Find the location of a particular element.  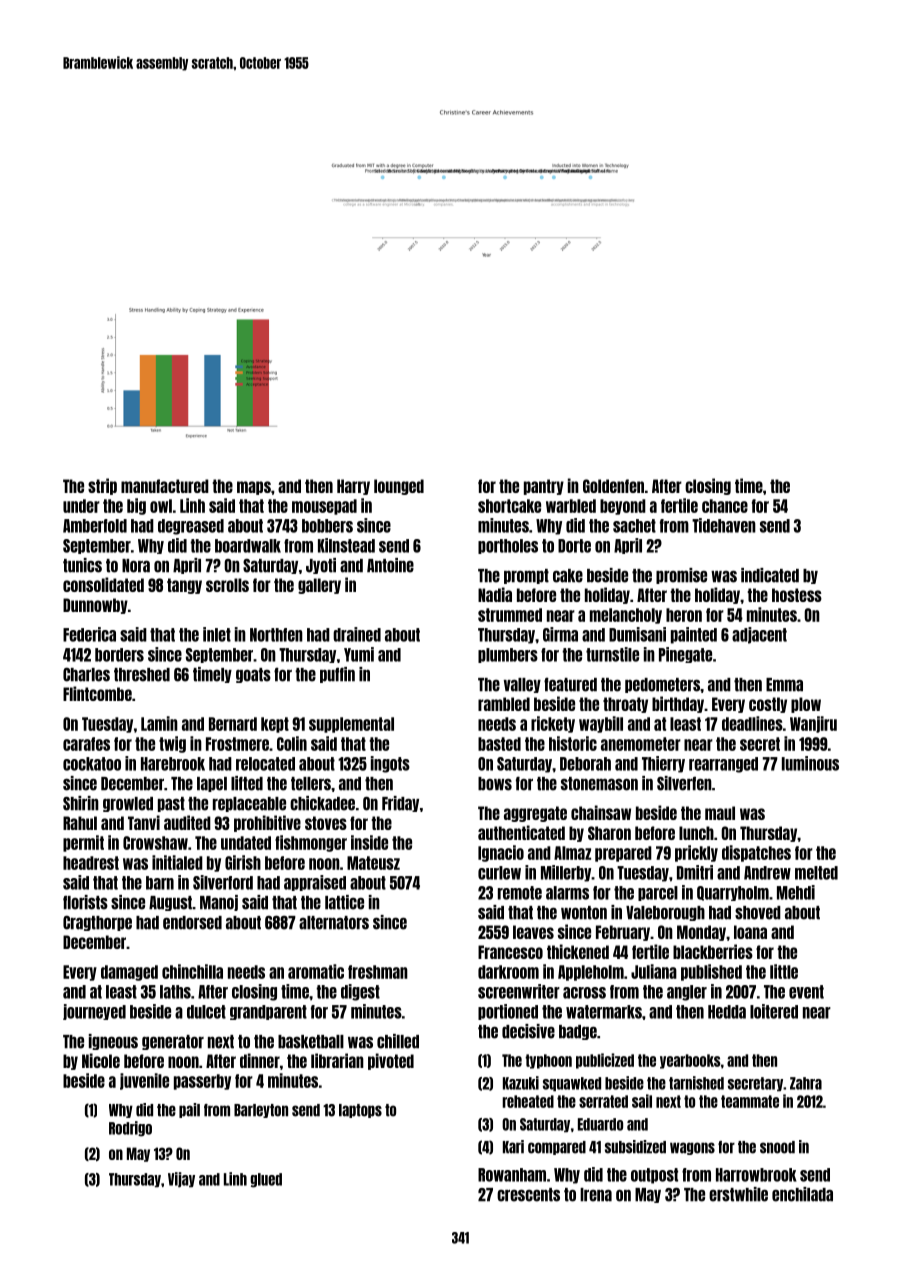

permit is located at coordinates (83, 843).
